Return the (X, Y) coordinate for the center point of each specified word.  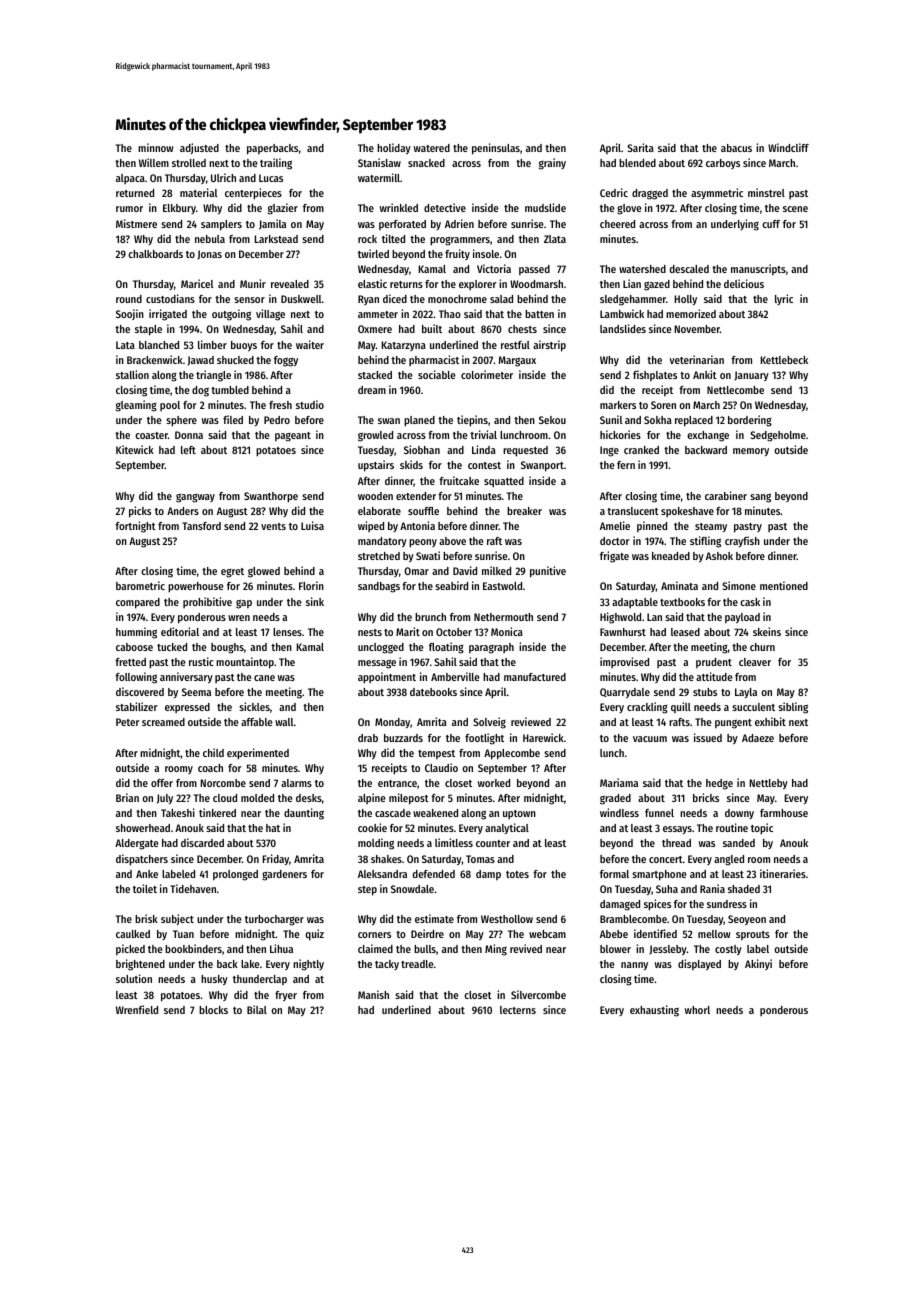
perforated (402, 225)
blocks (213, 1010)
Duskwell (301, 299)
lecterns (518, 1010)
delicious (744, 283)
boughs (227, 648)
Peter (128, 722)
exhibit (770, 721)
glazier (283, 209)
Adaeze (758, 738)
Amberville (455, 676)
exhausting (654, 1011)
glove (629, 209)
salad (501, 299)
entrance (397, 783)
